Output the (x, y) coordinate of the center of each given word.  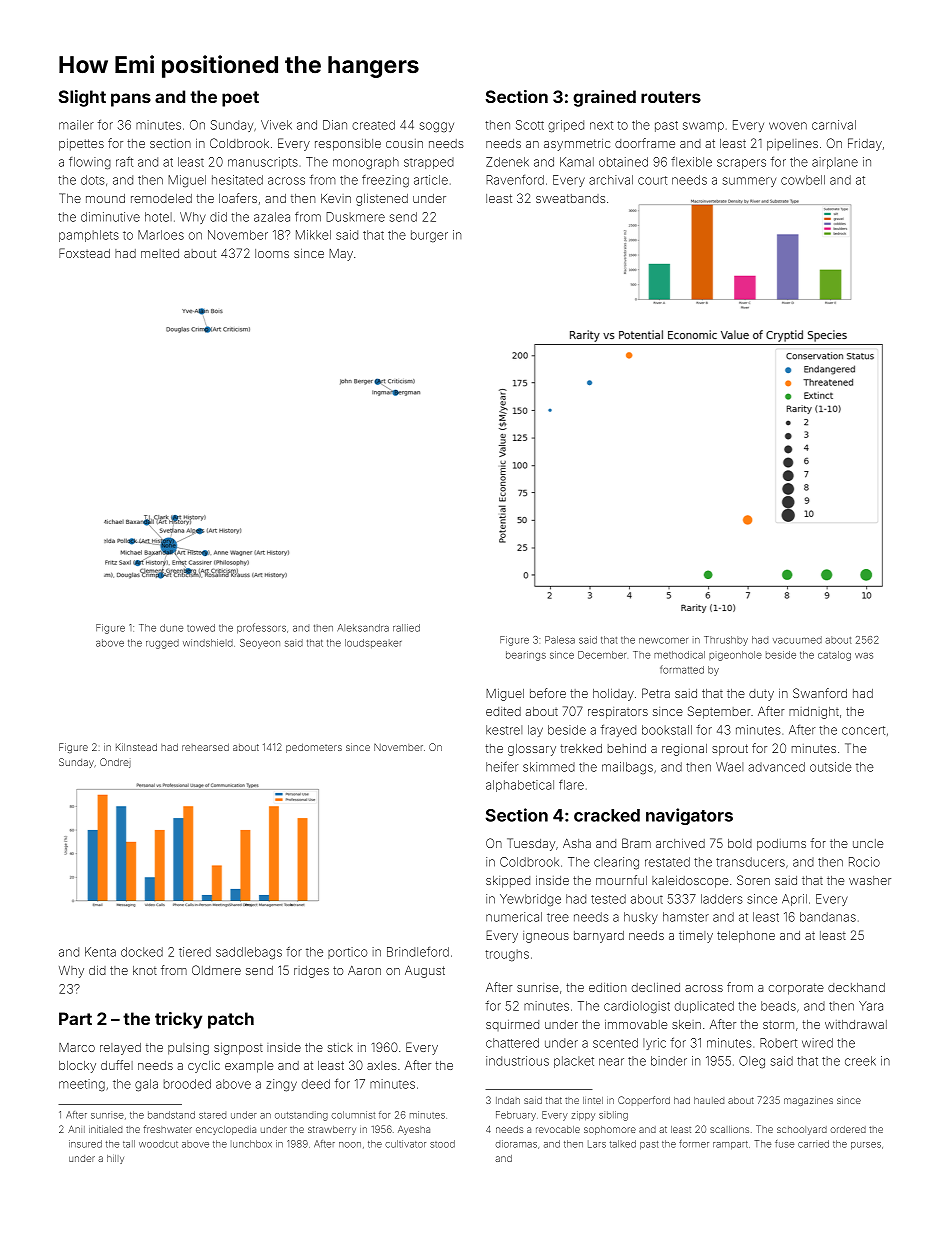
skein (686, 1024)
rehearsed (205, 747)
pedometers (314, 748)
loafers (238, 198)
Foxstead (84, 253)
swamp (703, 127)
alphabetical (520, 786)
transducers (750, 862)
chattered (512, 1043)
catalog (834, 656)
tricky (178, 1020)
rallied (406, 628)
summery (749, 182)
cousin (404, 143)
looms (272, 253)
